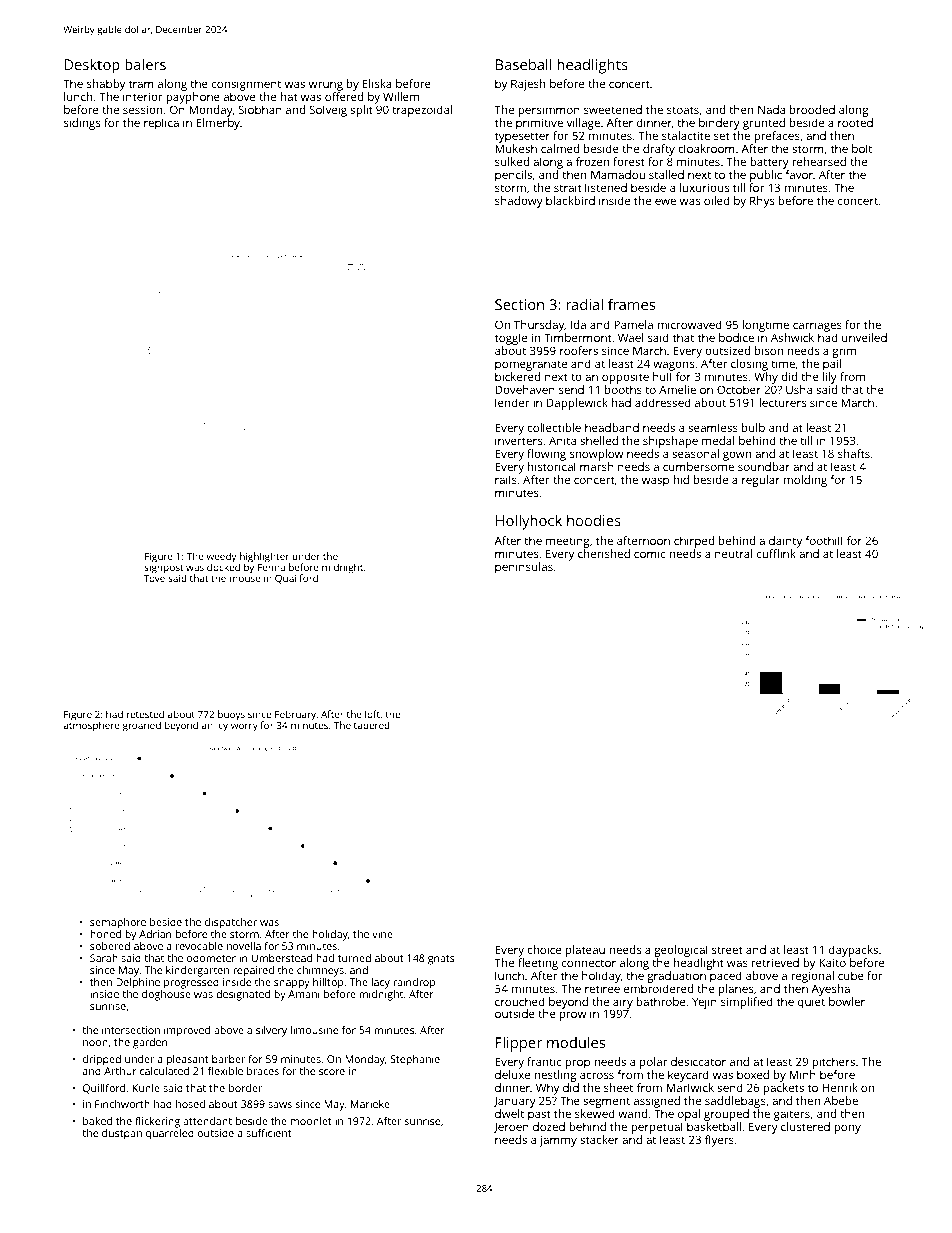 This screenshot has height=1233, width=952. Describe the element at coordinates (855, 122) in the screenshot. I see `rooted` at that location.
